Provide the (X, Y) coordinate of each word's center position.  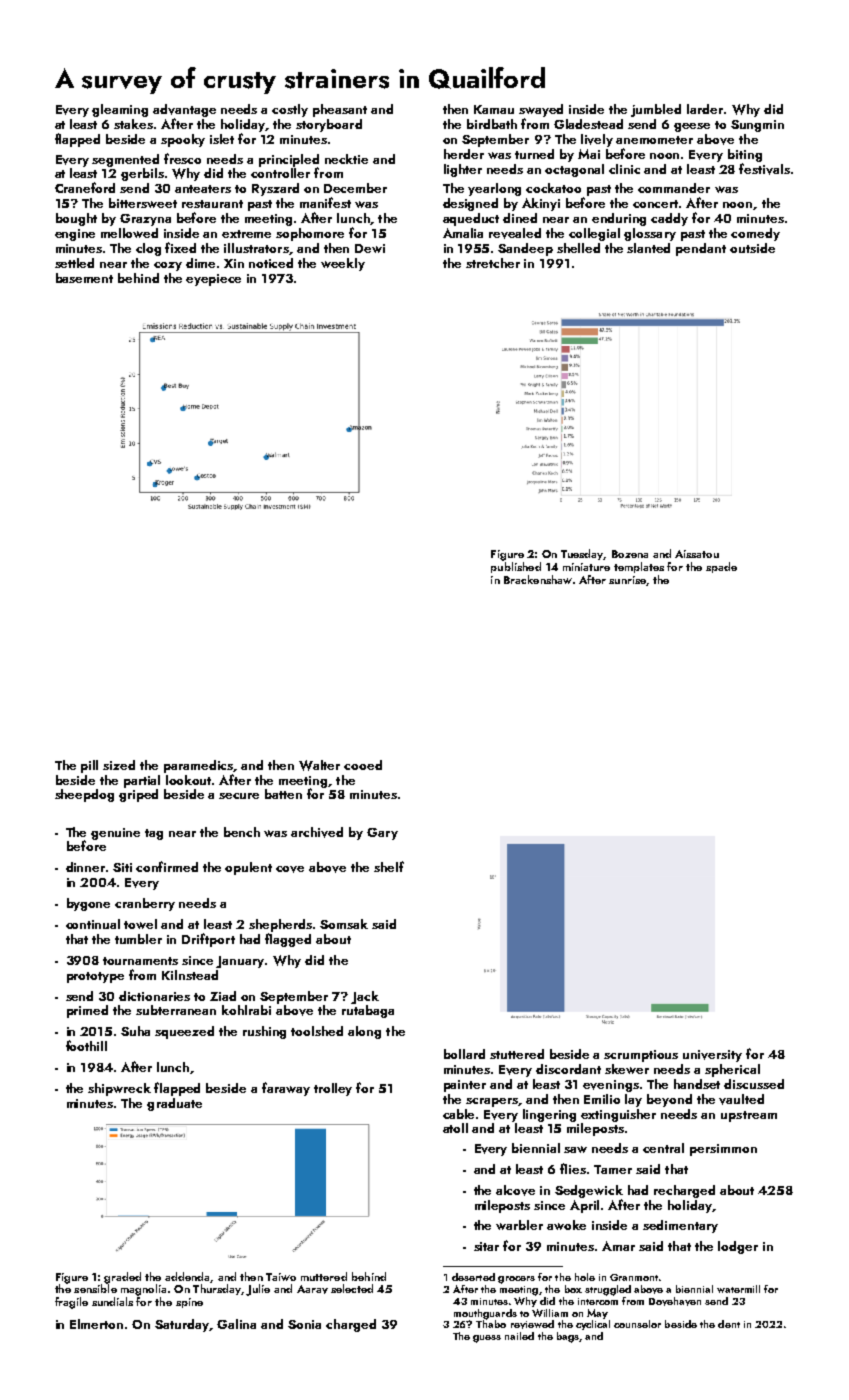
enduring (619, 219)
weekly (343, 264)
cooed (363, 765)
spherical (732, 1070)
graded (122, 1278)
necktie (346, 159)
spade (721, 567)
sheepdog (84, 795)
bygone (88, 904)
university (712, 1056)
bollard (464, 1054)
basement (84, 278)
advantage (184, 110)
